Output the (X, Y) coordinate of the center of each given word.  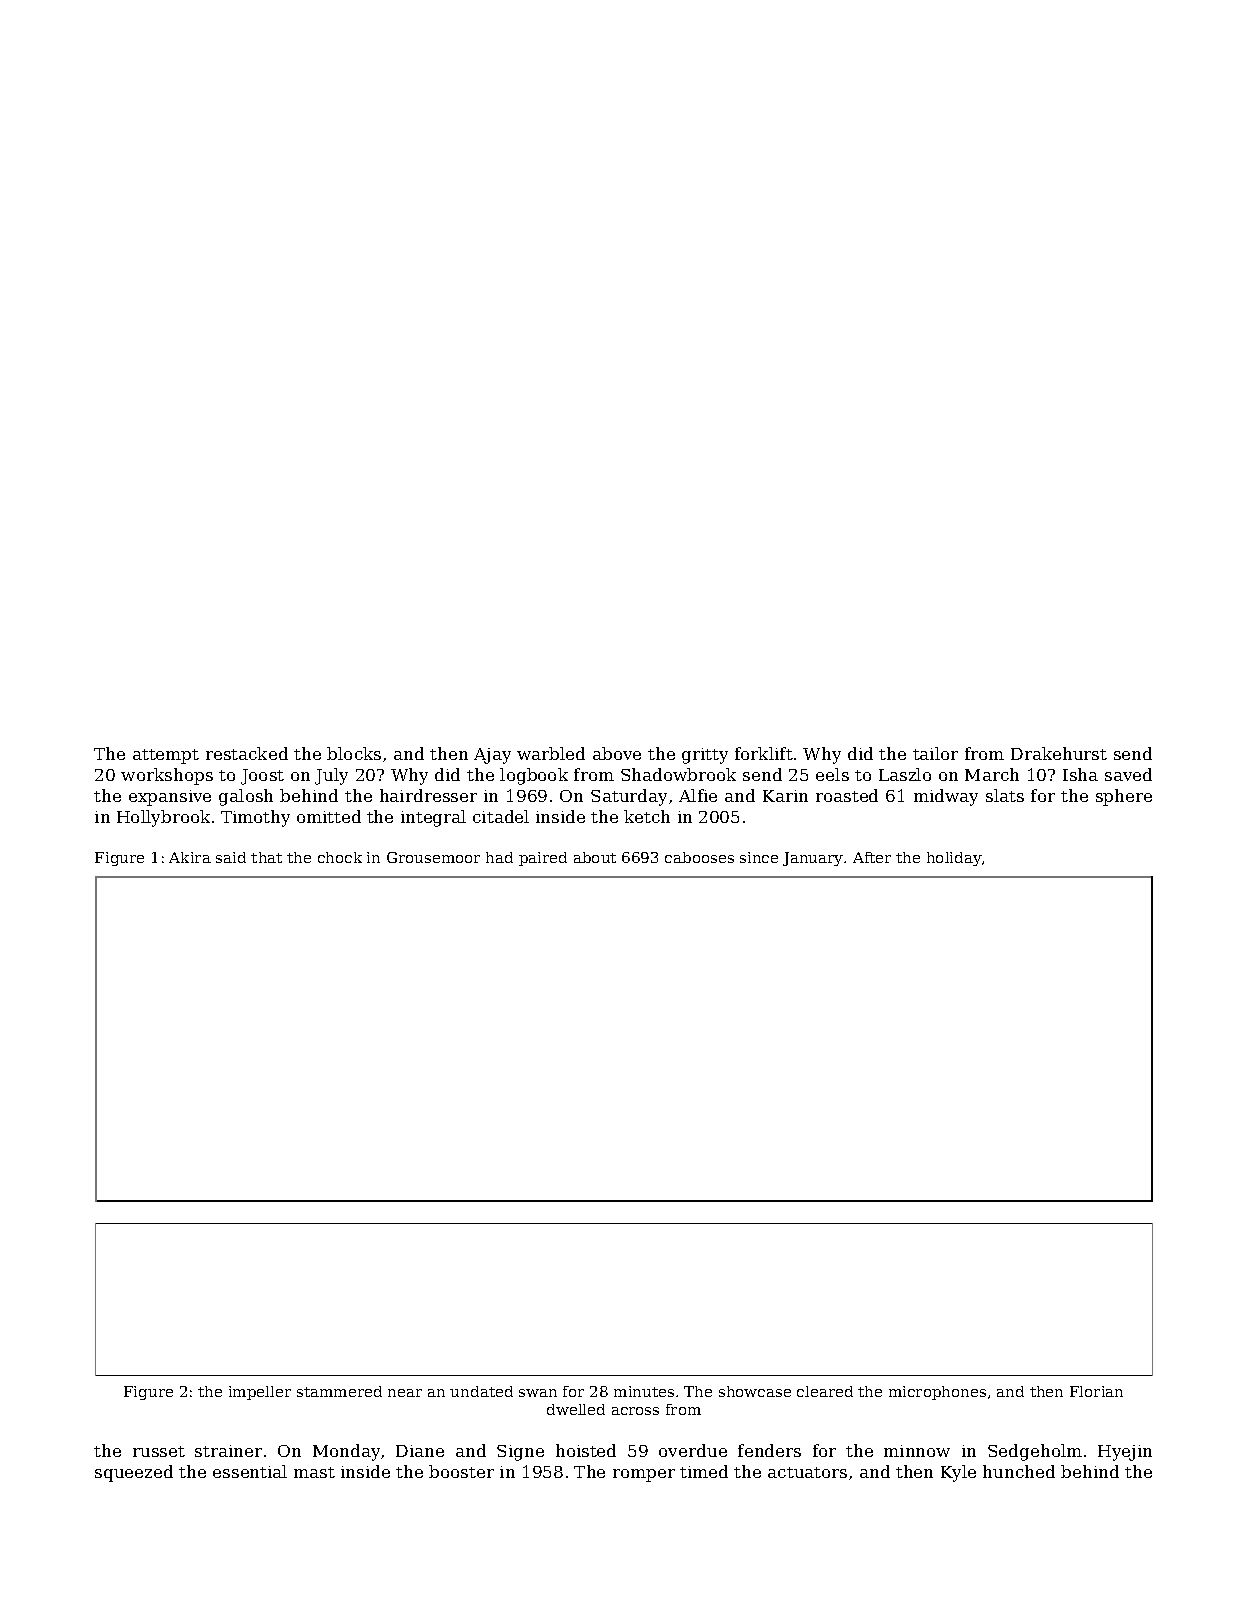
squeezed (134, 1473)
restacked (247, 753)
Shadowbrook (678, 774)
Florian (1096, 1391)
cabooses (699, 857)
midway (946, 797)
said (231, 857)
